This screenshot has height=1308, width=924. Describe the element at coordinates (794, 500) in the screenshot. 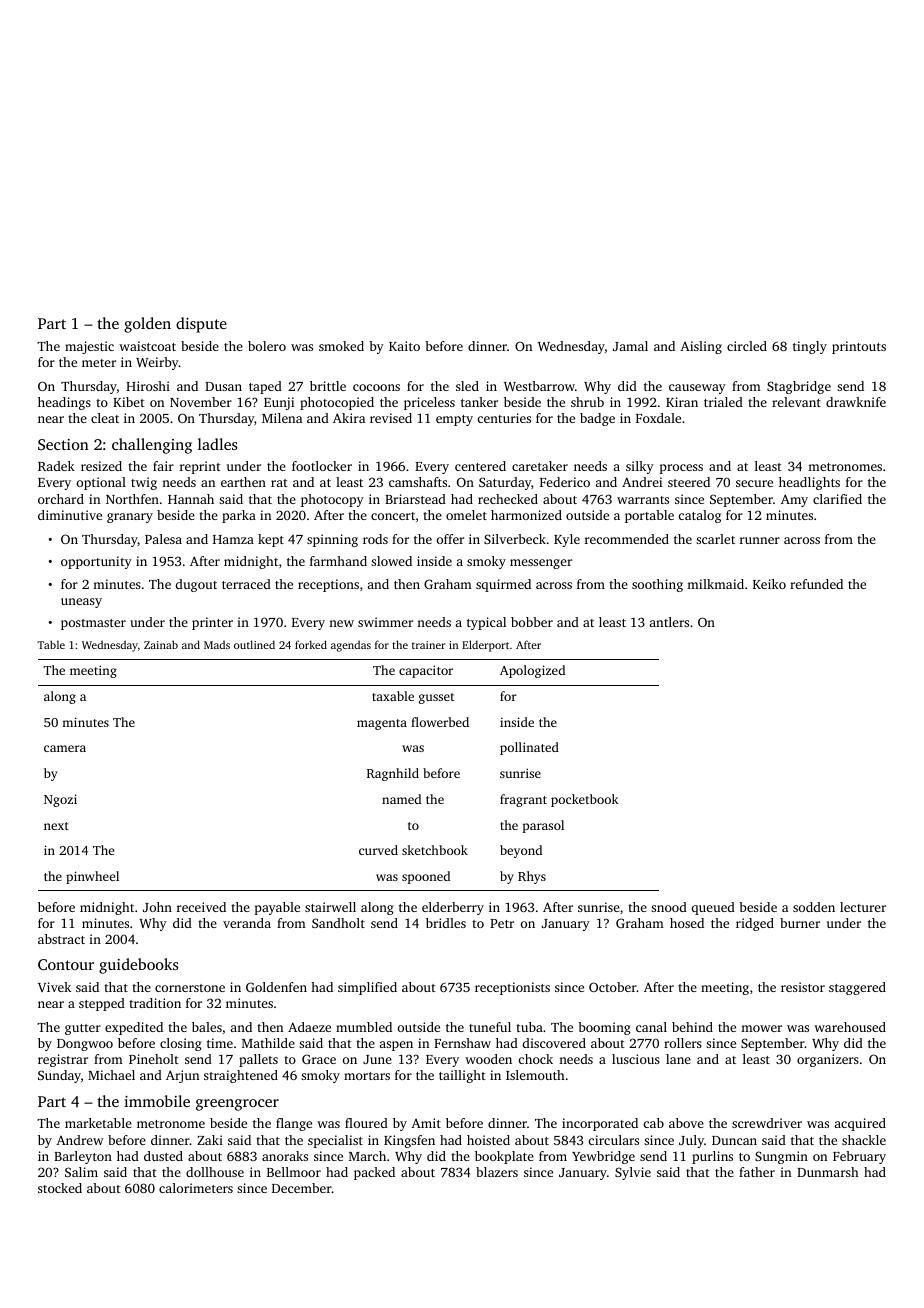

I see `Amy` at that location.
